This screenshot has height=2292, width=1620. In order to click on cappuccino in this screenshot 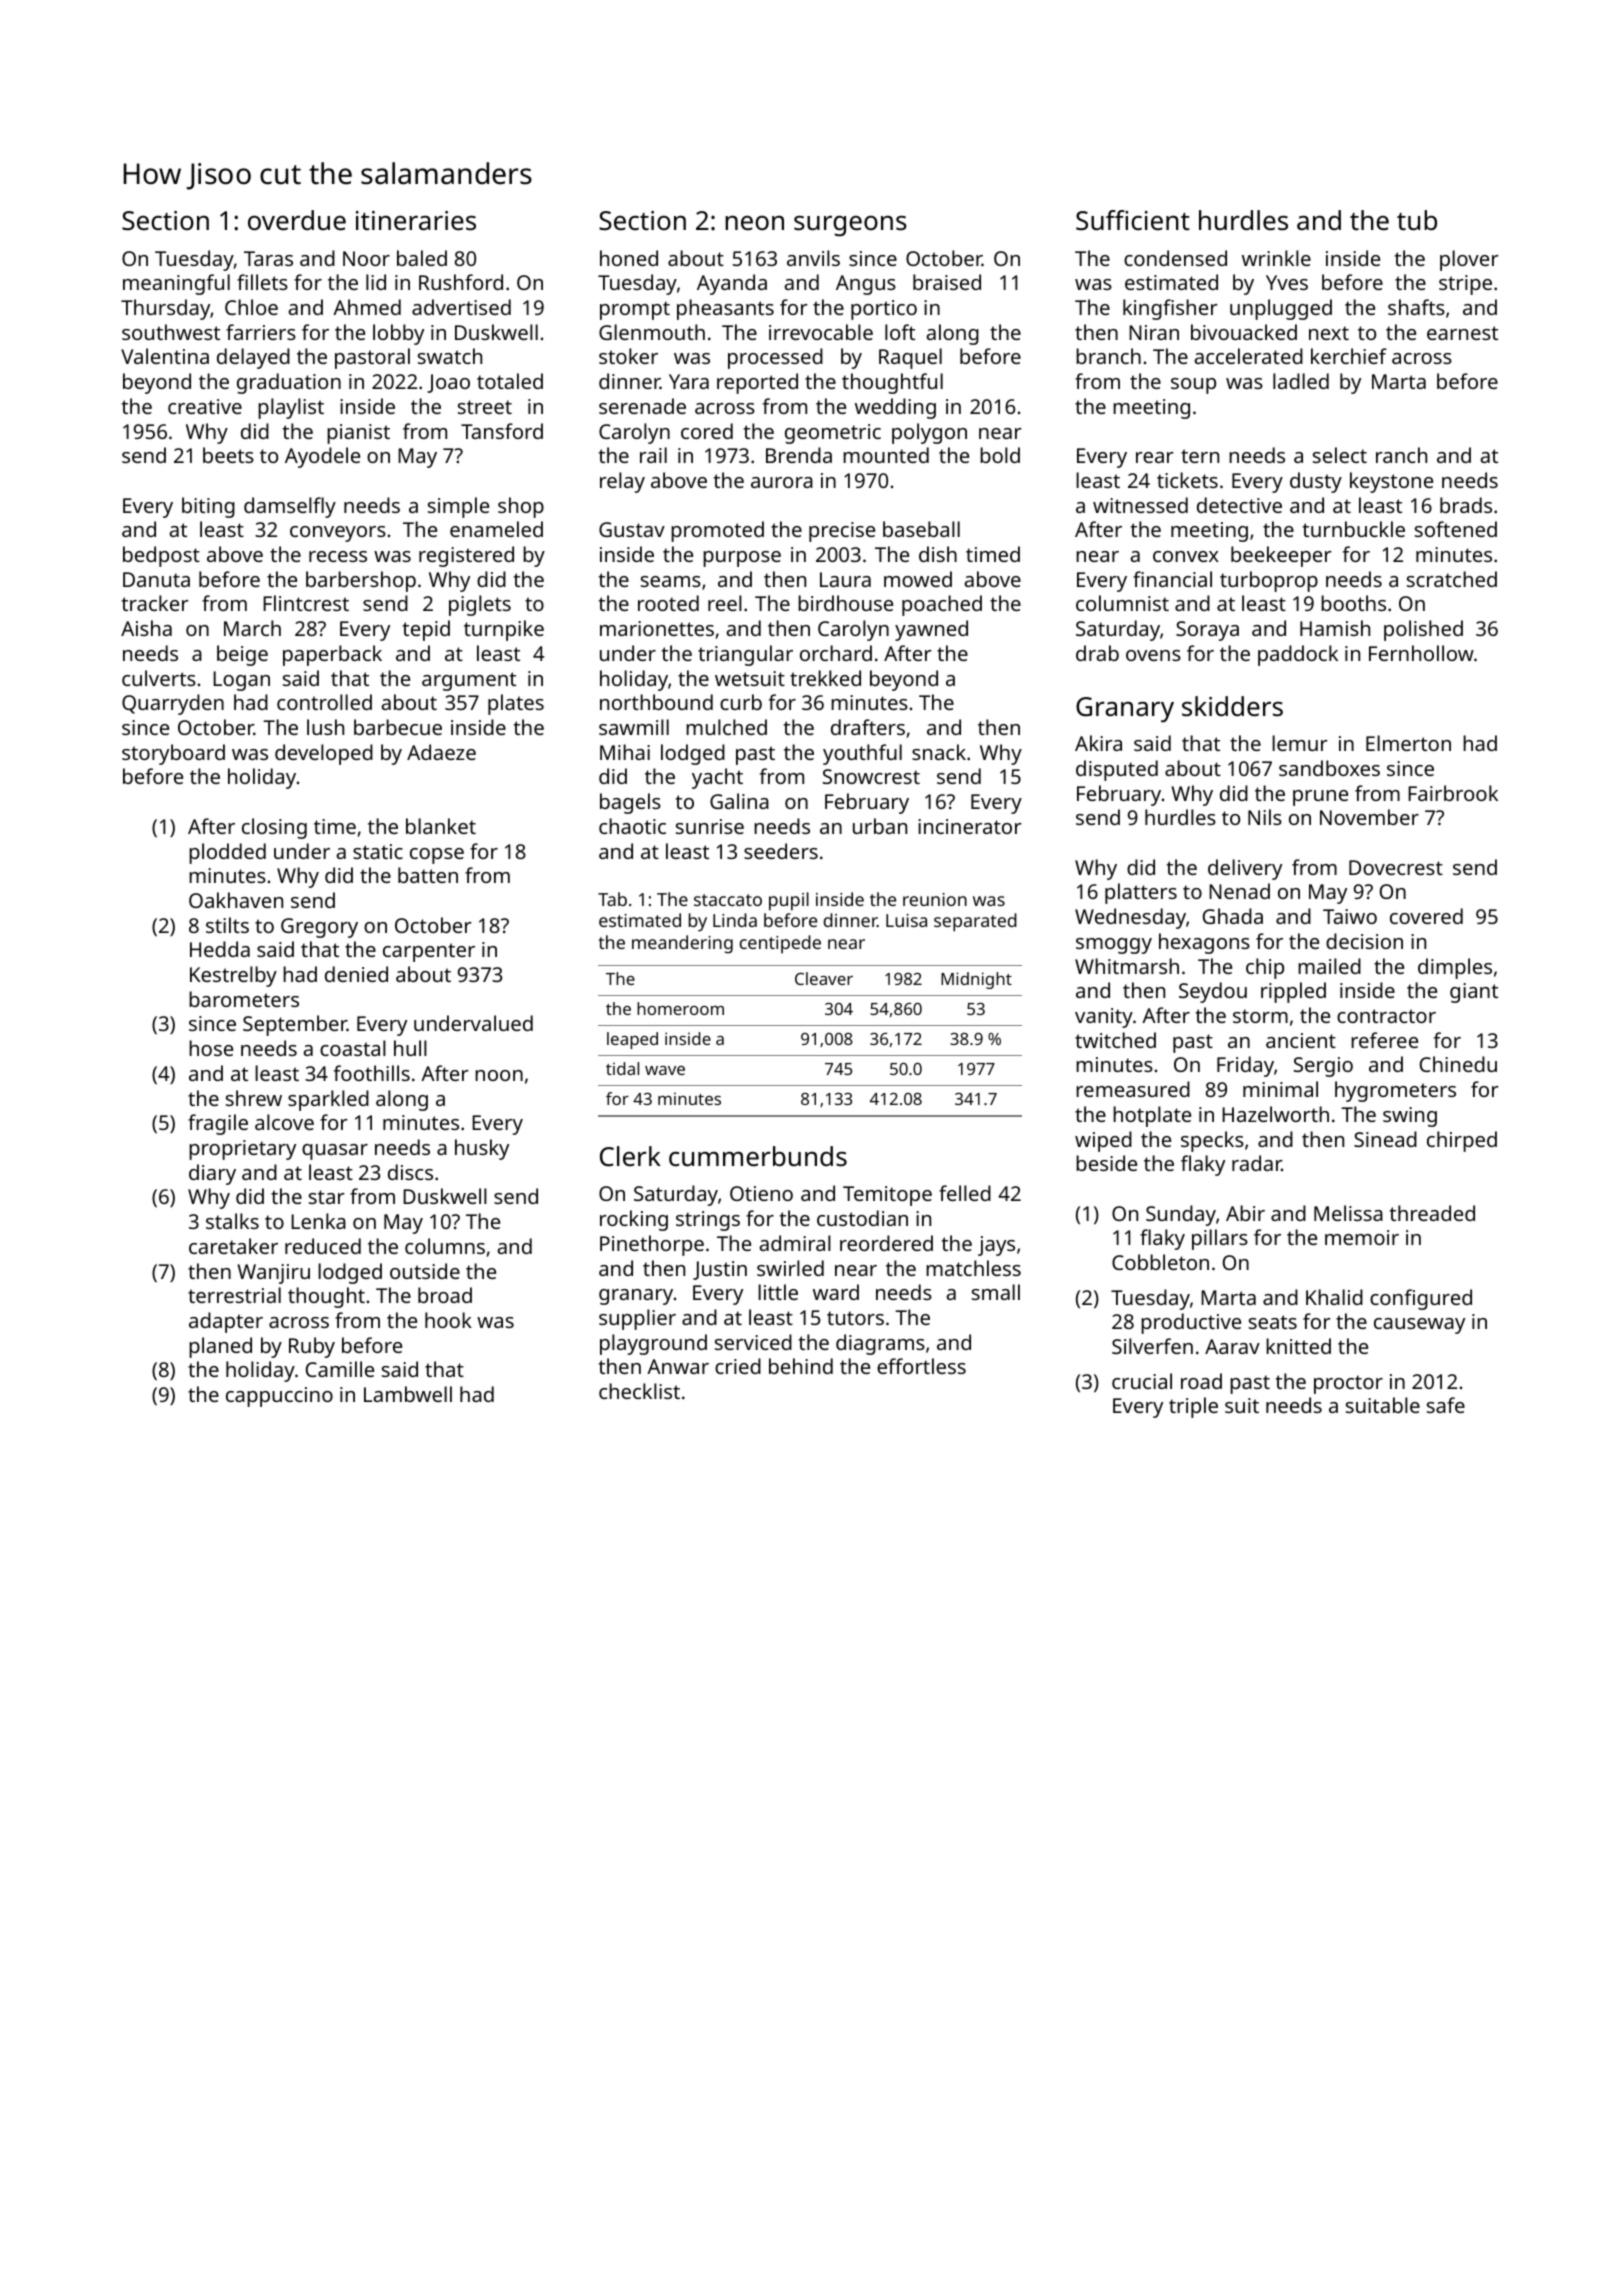, I will do `click(279, 1397)`.
